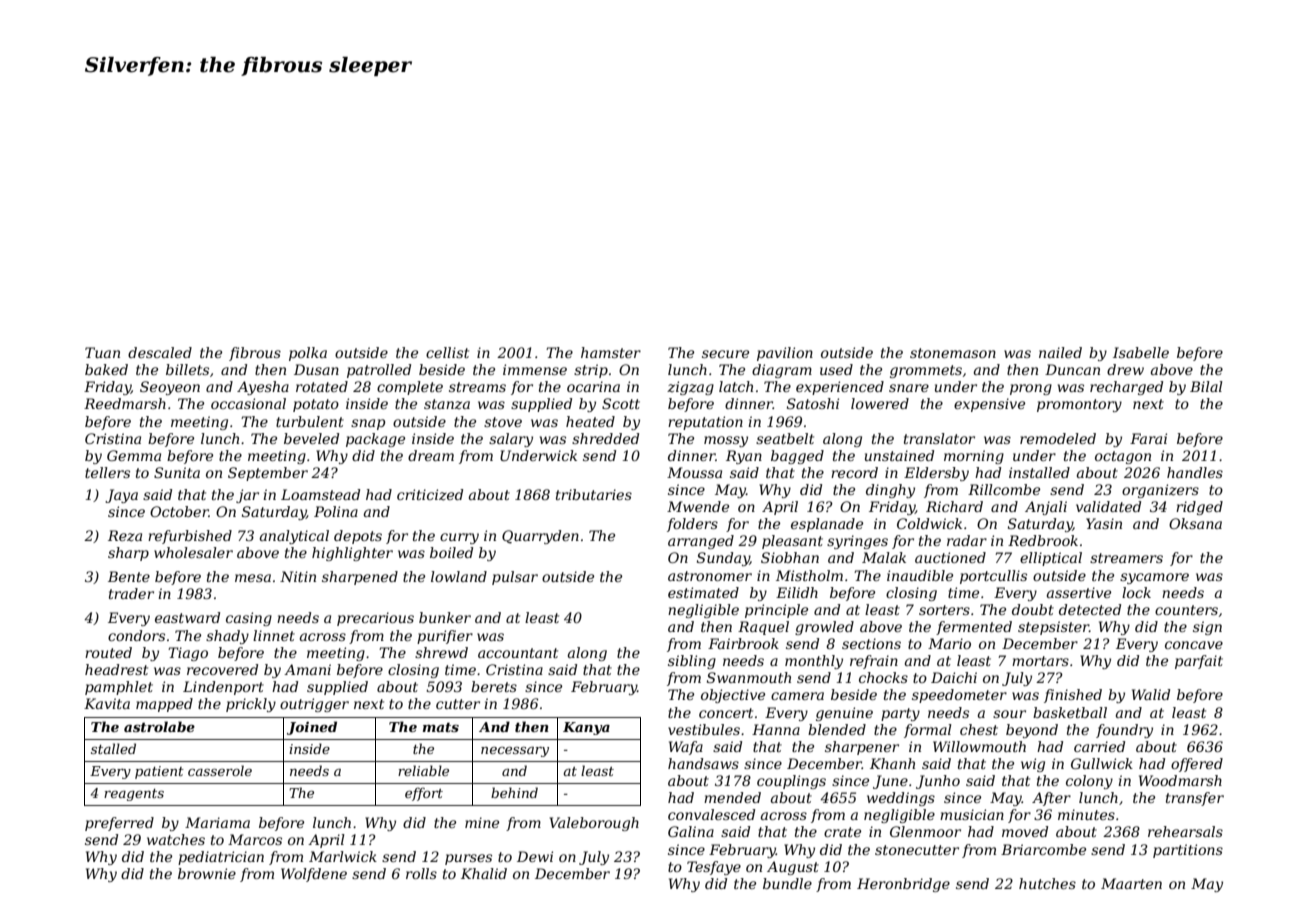 Image resolution: width=1308 pixels, height=924 pixels. I want to click on dinghy, so click(890, 491).
